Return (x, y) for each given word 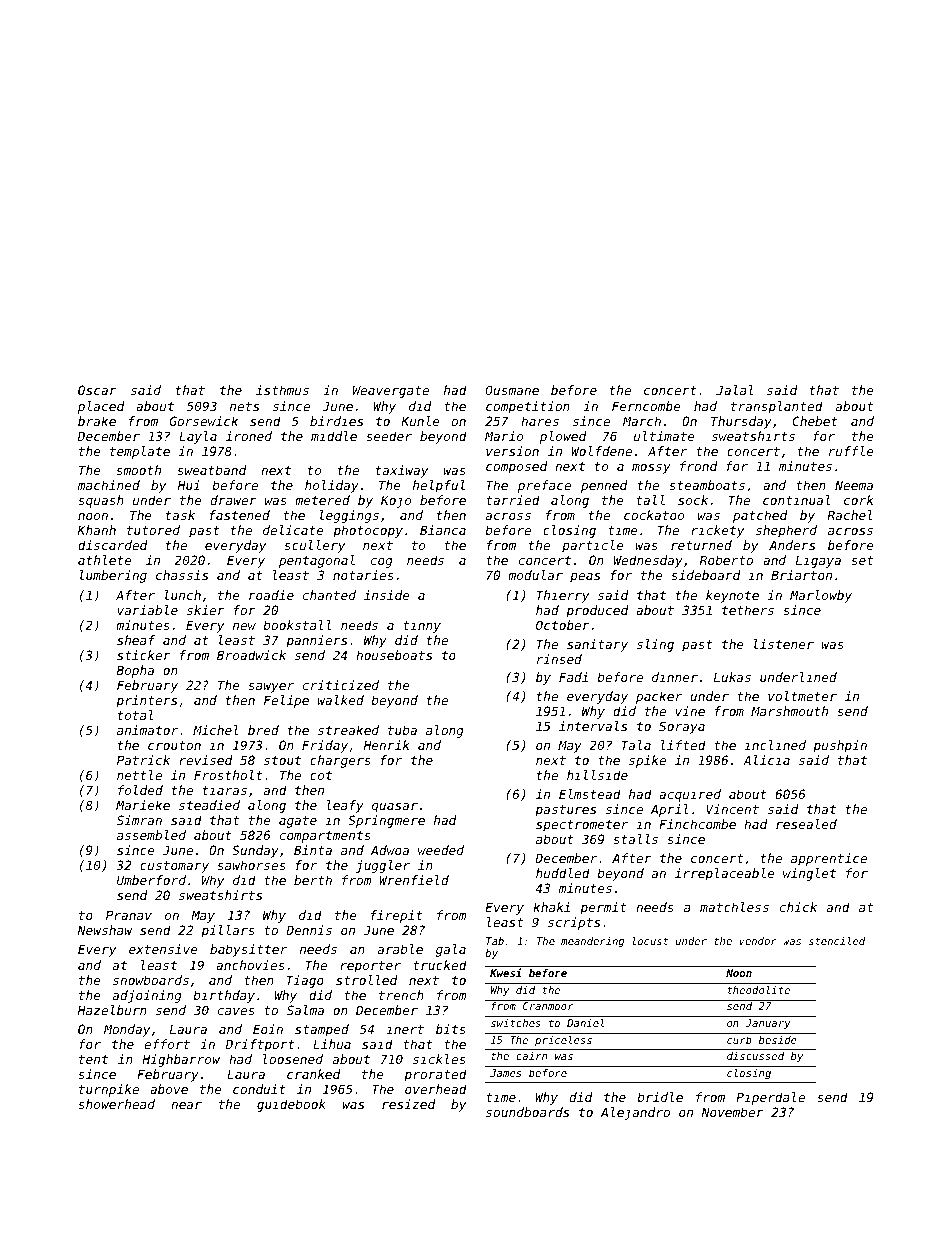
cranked (313, 1074)
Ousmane (512, 390)
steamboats (707, 485)
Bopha (135, 671)
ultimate (664, 436)
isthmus (282, 390)
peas (585, 578)
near (186, 1105)
